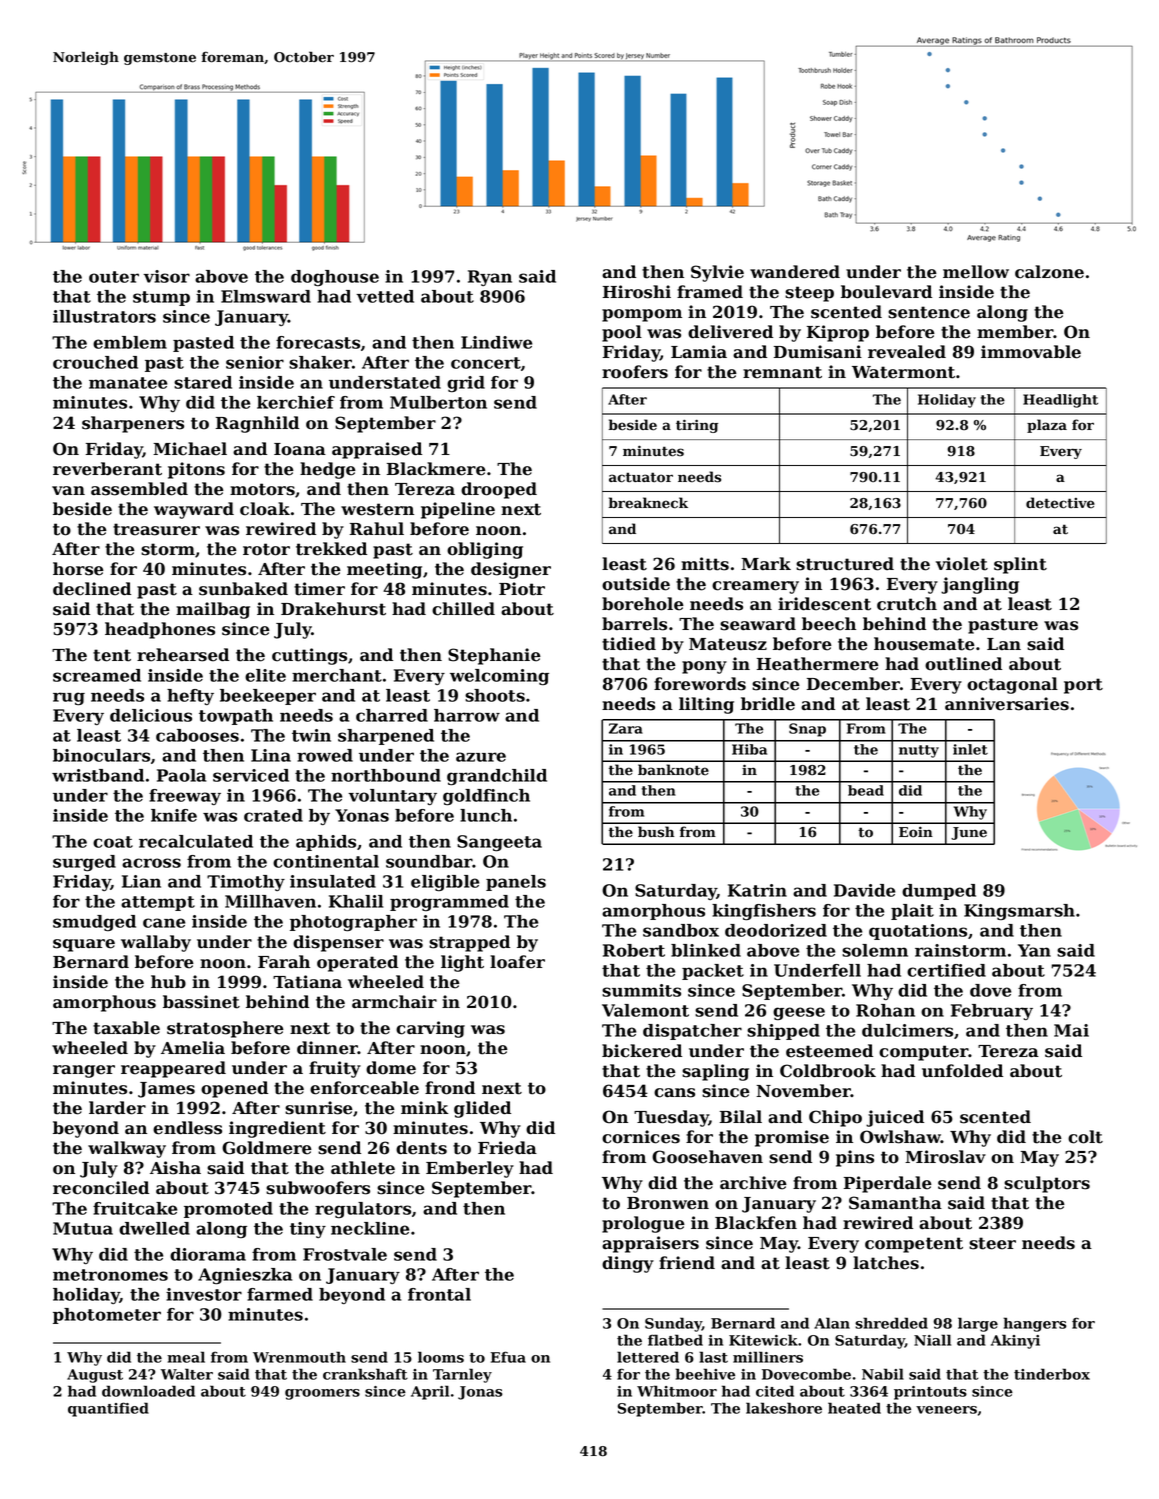  Describe the element at coordinates (101, 755) in the page. I see `binoculars` at that location.
